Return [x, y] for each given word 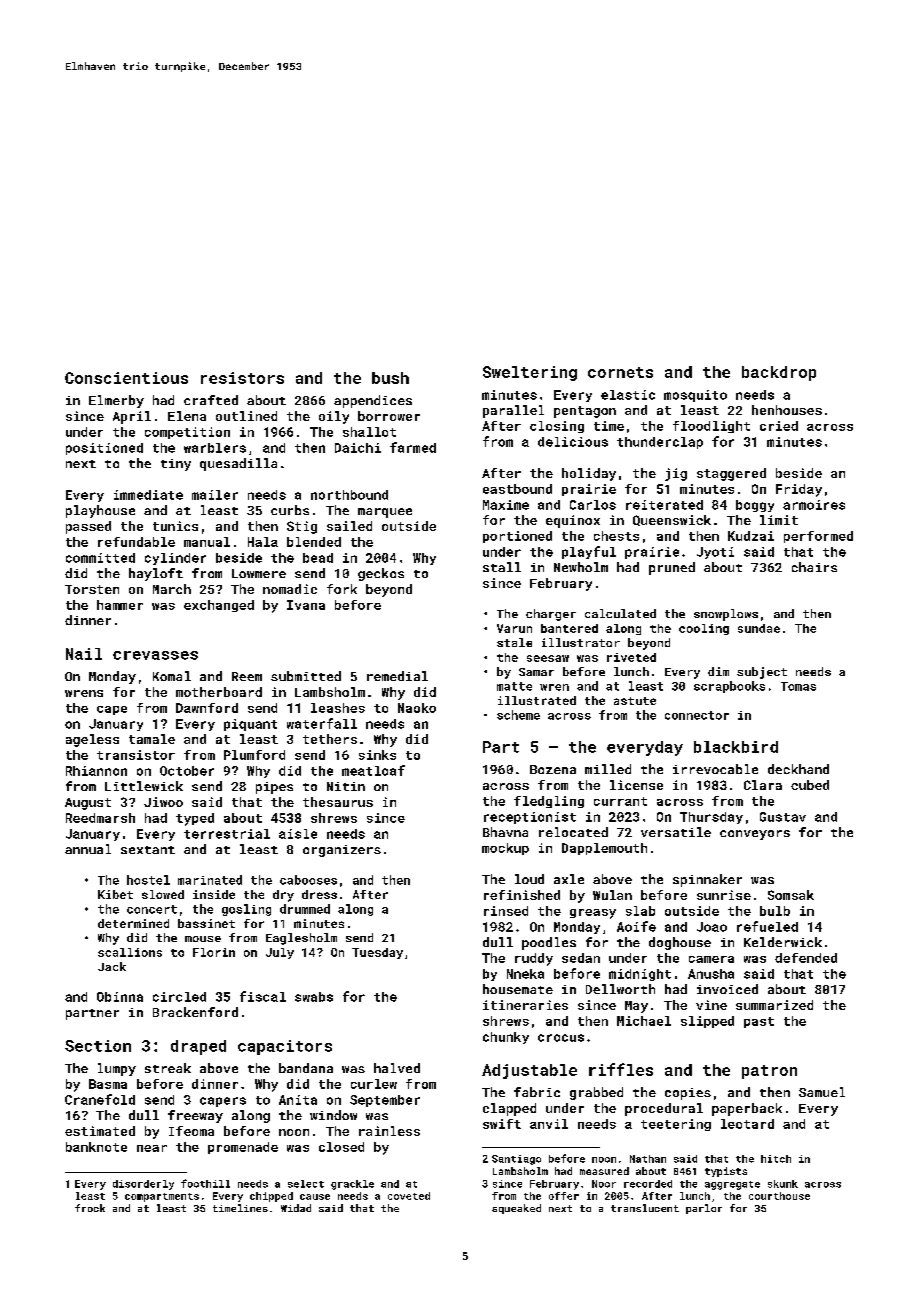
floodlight [711, 427]
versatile [676, 832]
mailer [215, 495]
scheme [518, 715]
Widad [296, 1208]
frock [90, 1208]
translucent [645, 1208]
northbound [349, 495]
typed [195, 819]
